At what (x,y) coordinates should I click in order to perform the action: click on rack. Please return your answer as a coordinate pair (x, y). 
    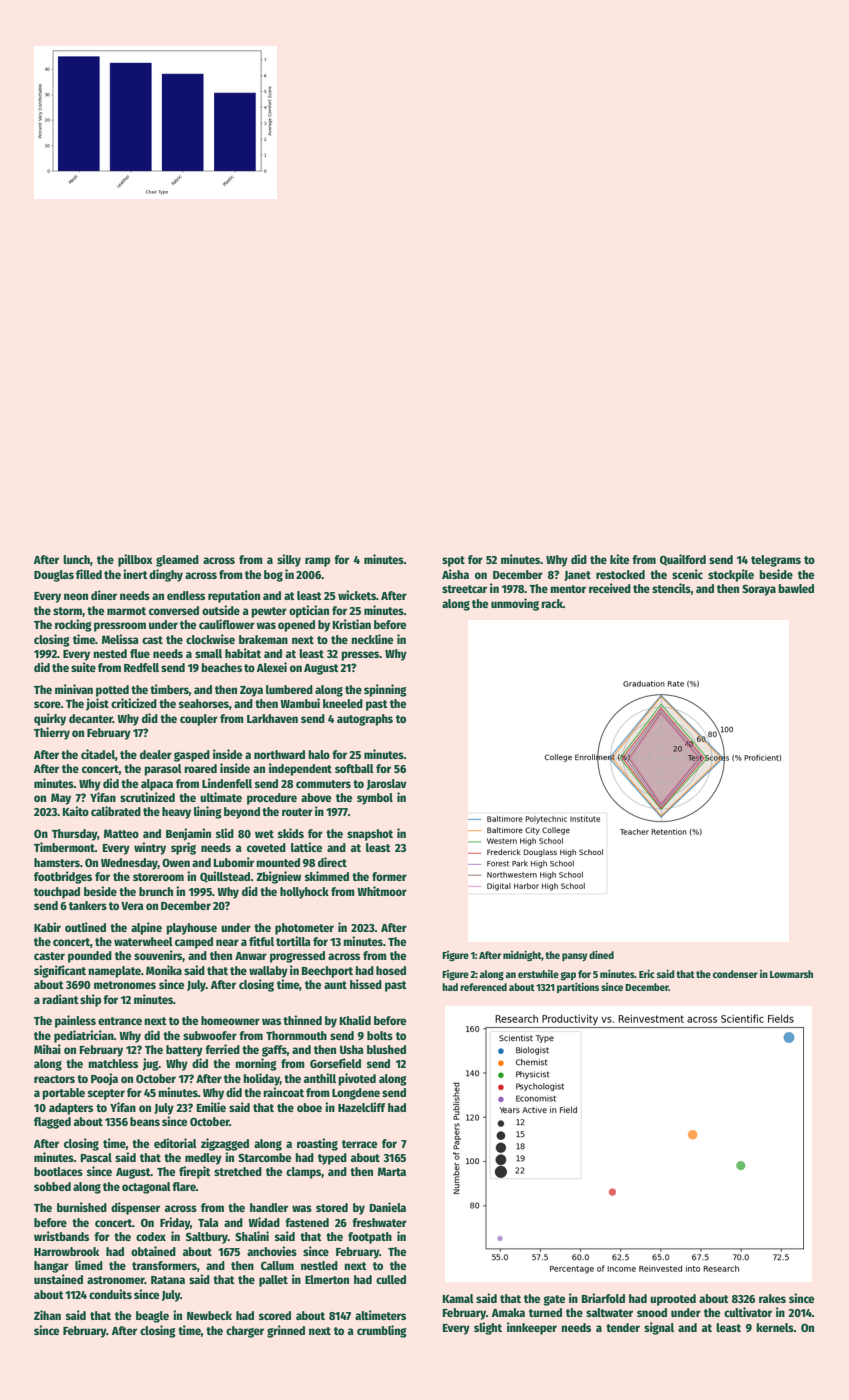
    Looking at the image, I should click on (552, 603).
